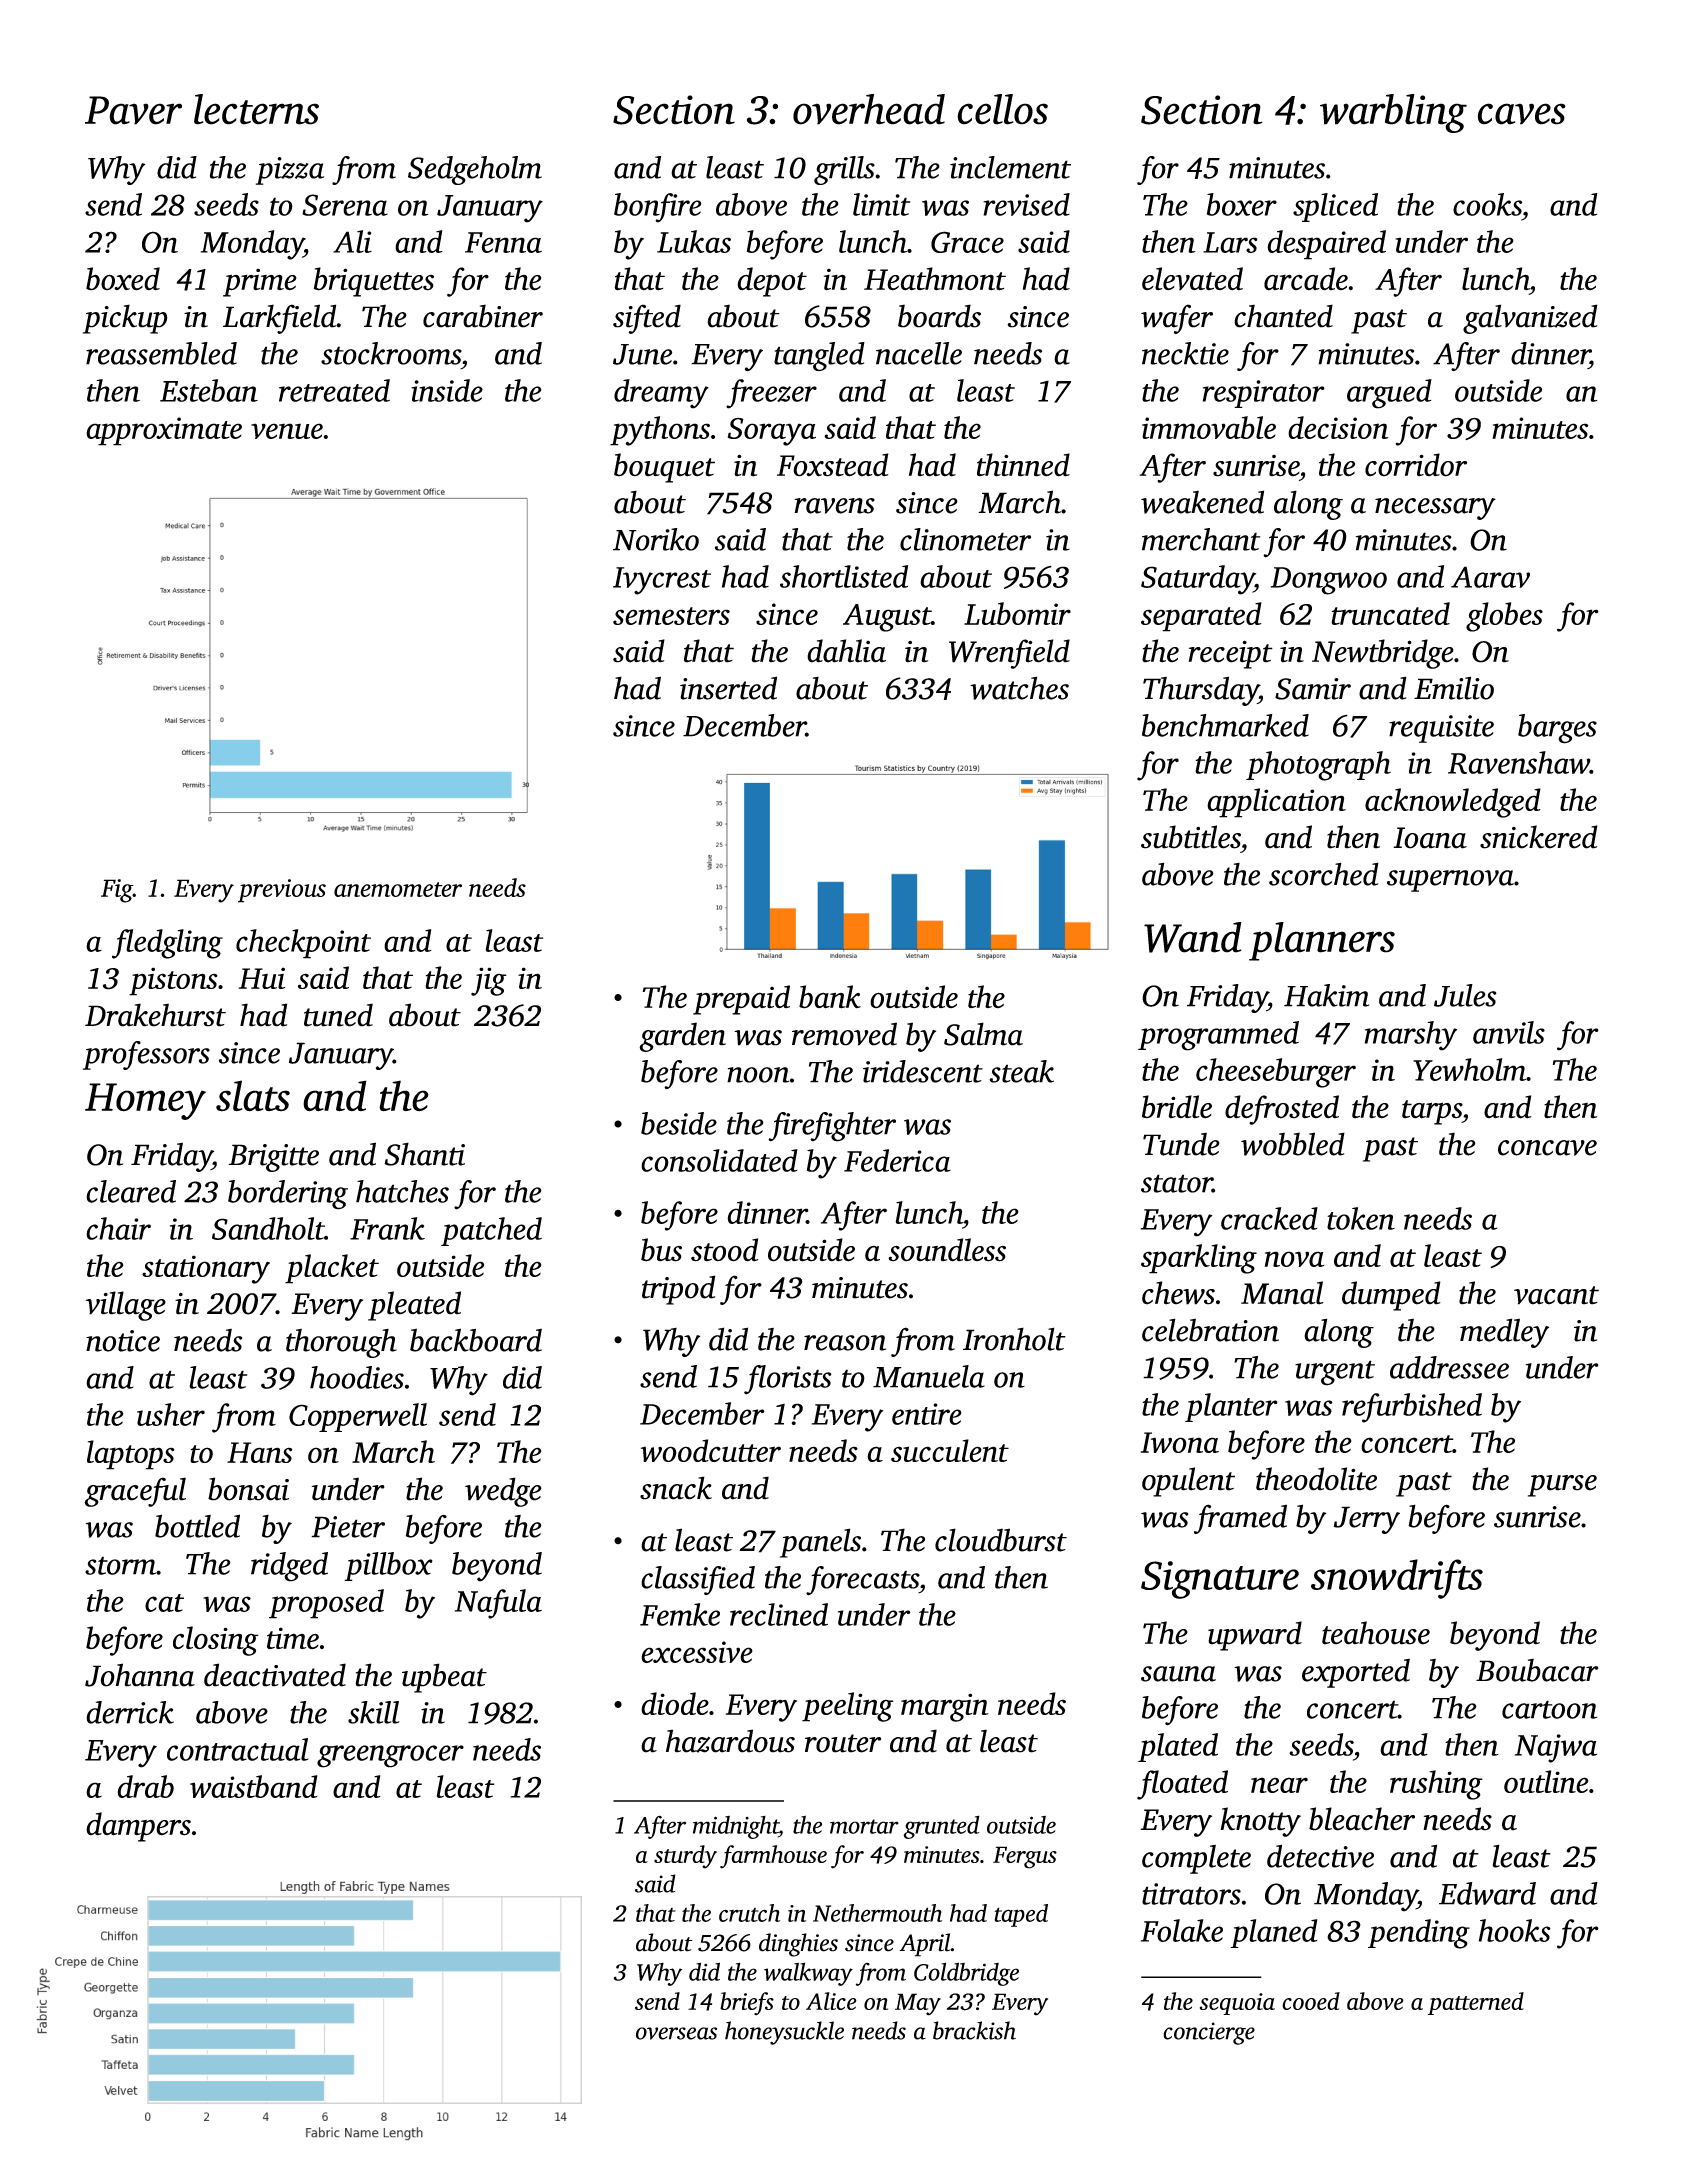  What do you see at coordinates (1324, 874) in the image?
I see `scorched` at bounding box center [1324, 874].
